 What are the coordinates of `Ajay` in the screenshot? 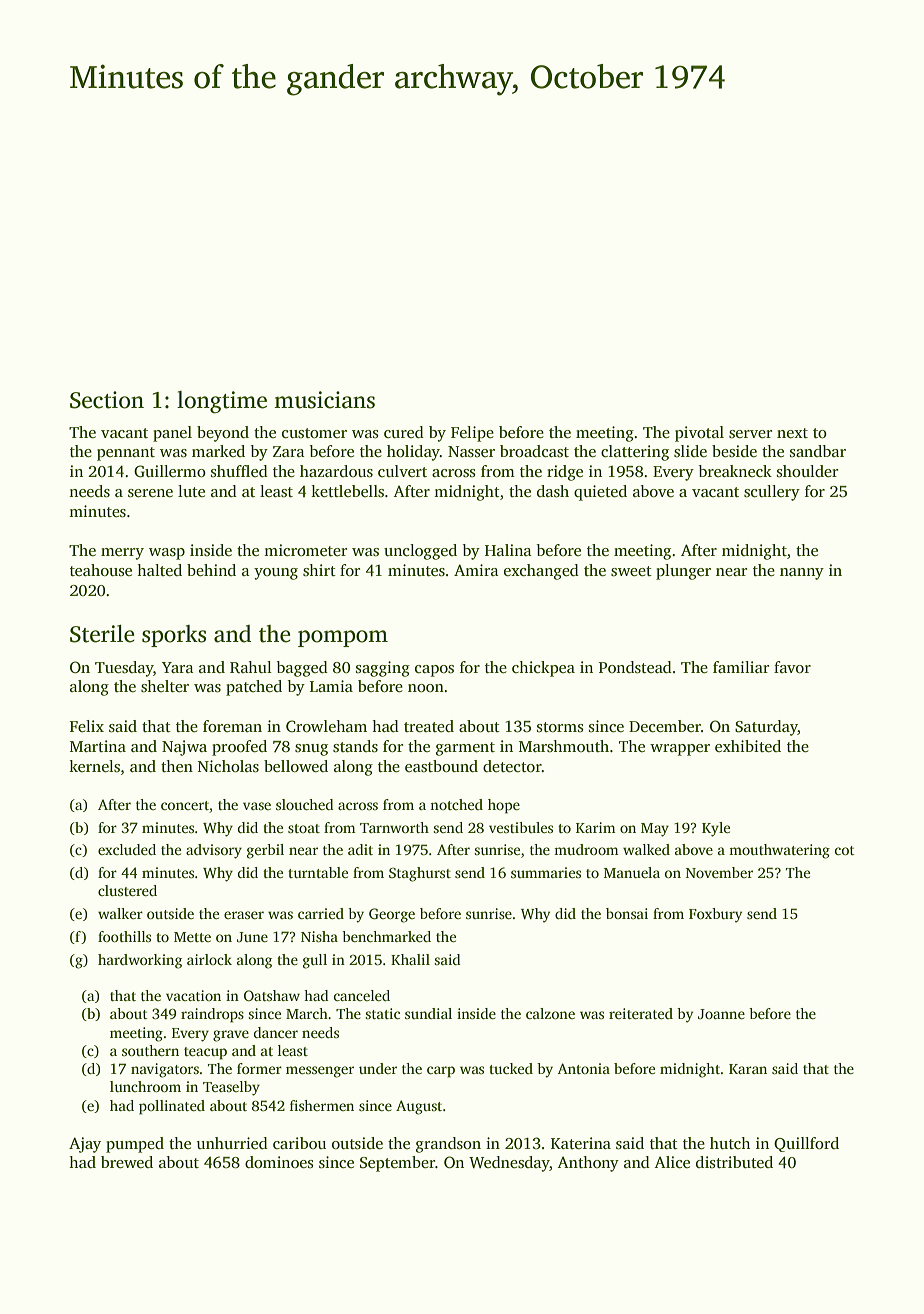 It's located at (85, 1145).
